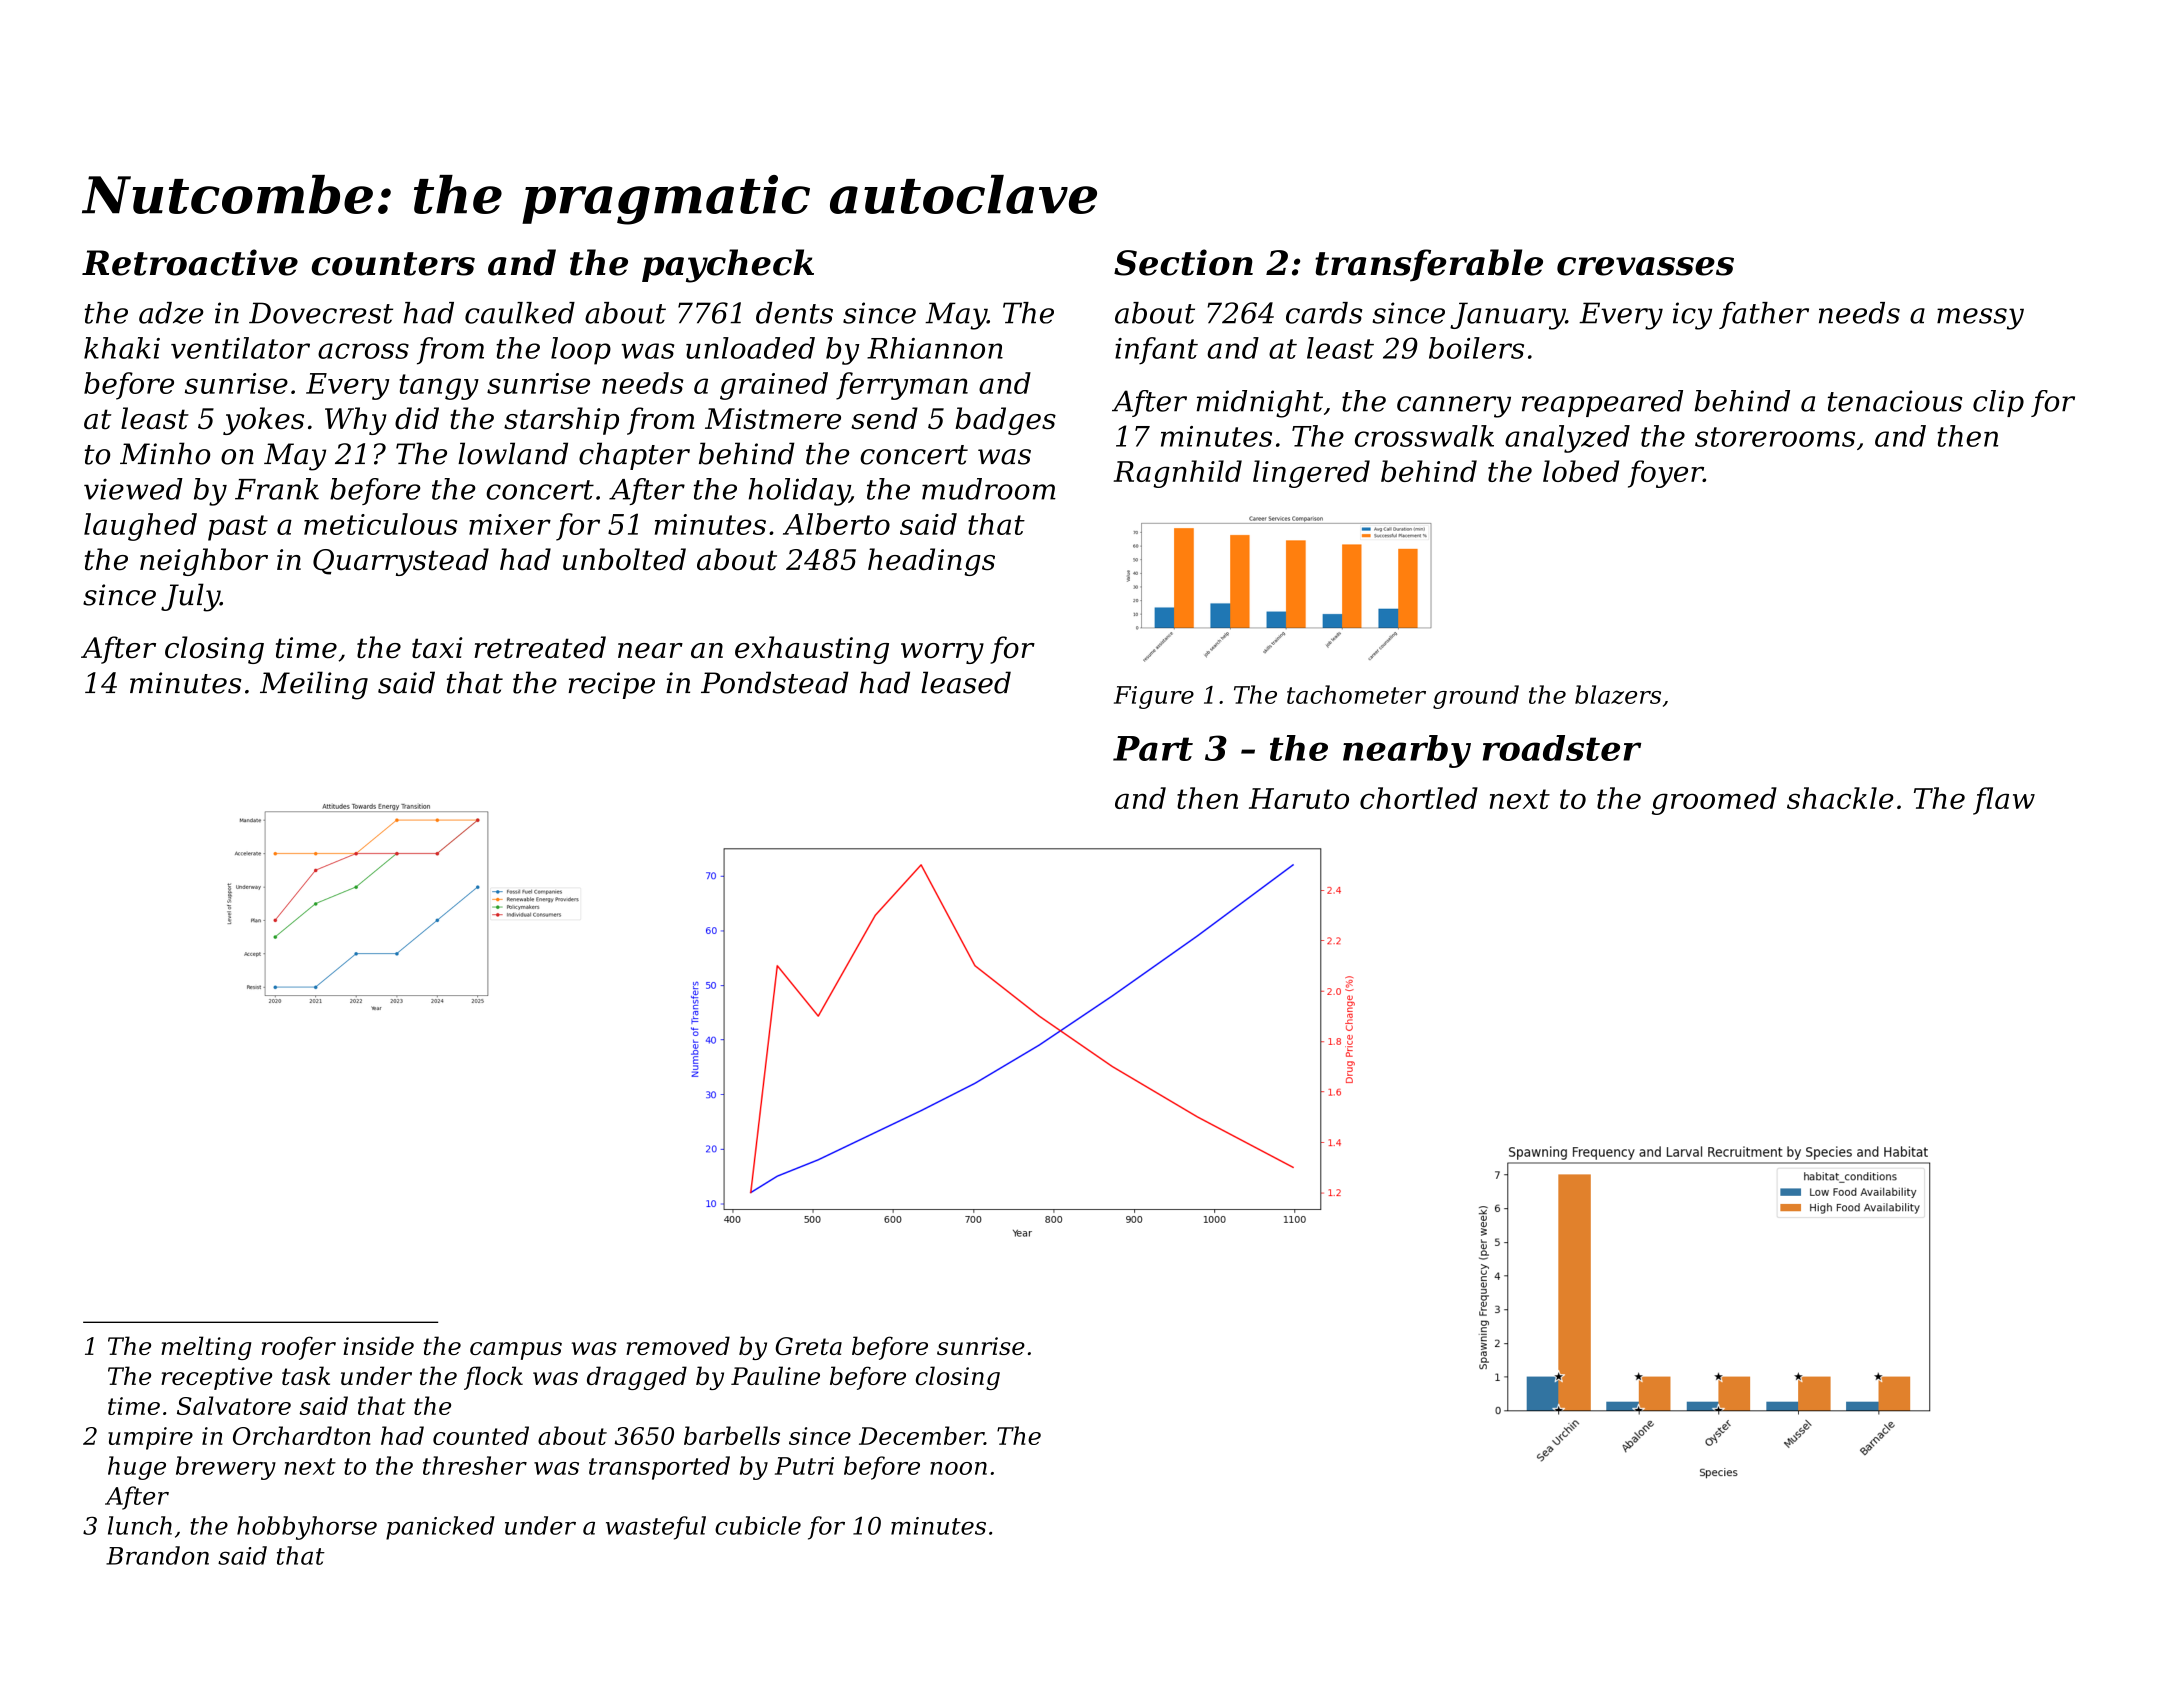  What do you see at coordinates (307, 1528) in the screenshot?
I see `hobbyhorse` at bounding box center [307, 1528].
